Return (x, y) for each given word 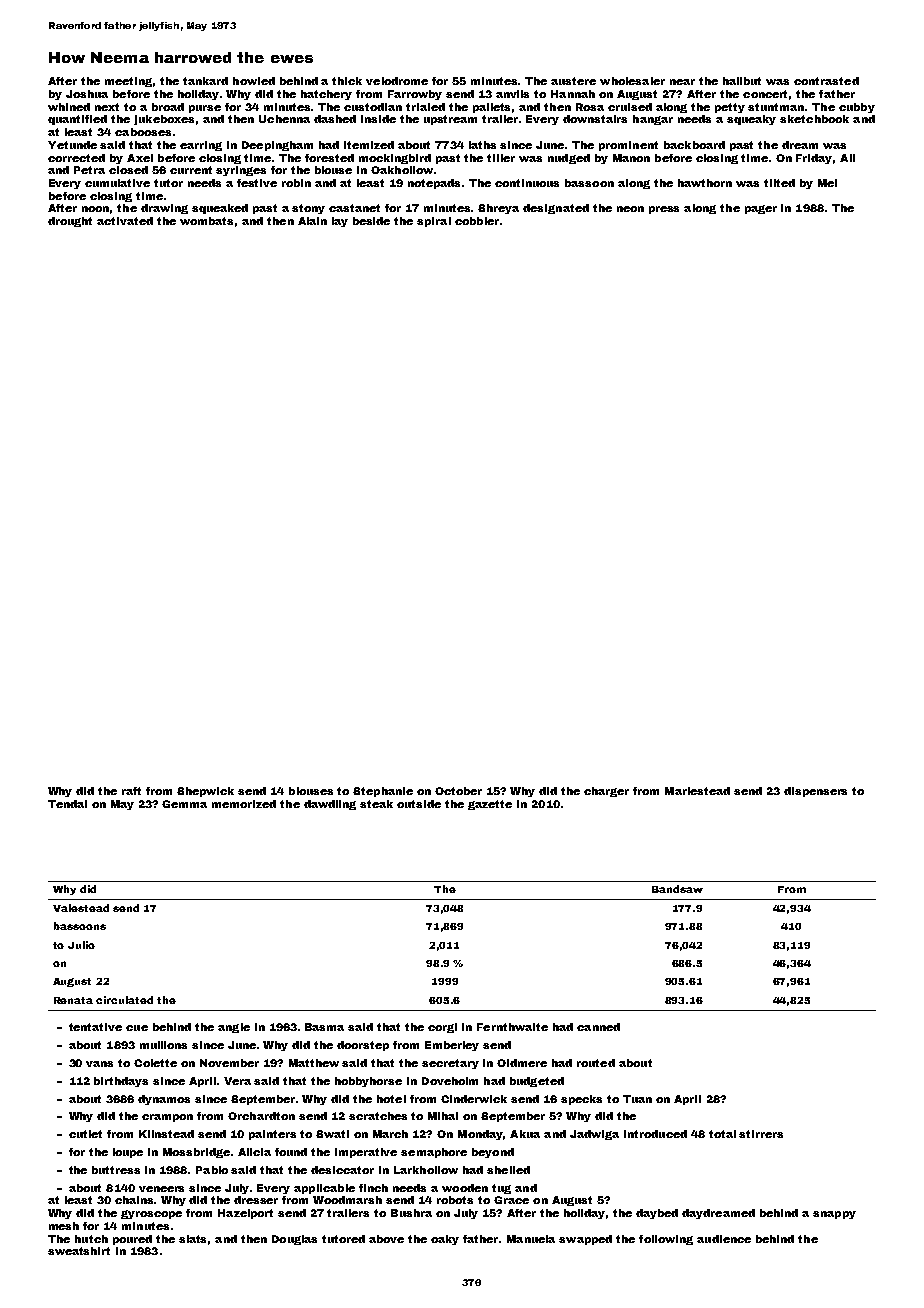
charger (606, 792)
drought (70, 222)
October (458, 791)
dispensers (815, 792)
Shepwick (205, 792)
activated (125, 221)
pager (761, 209)
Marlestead (697, 791)
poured (132, 1240)
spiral (434, 222)
